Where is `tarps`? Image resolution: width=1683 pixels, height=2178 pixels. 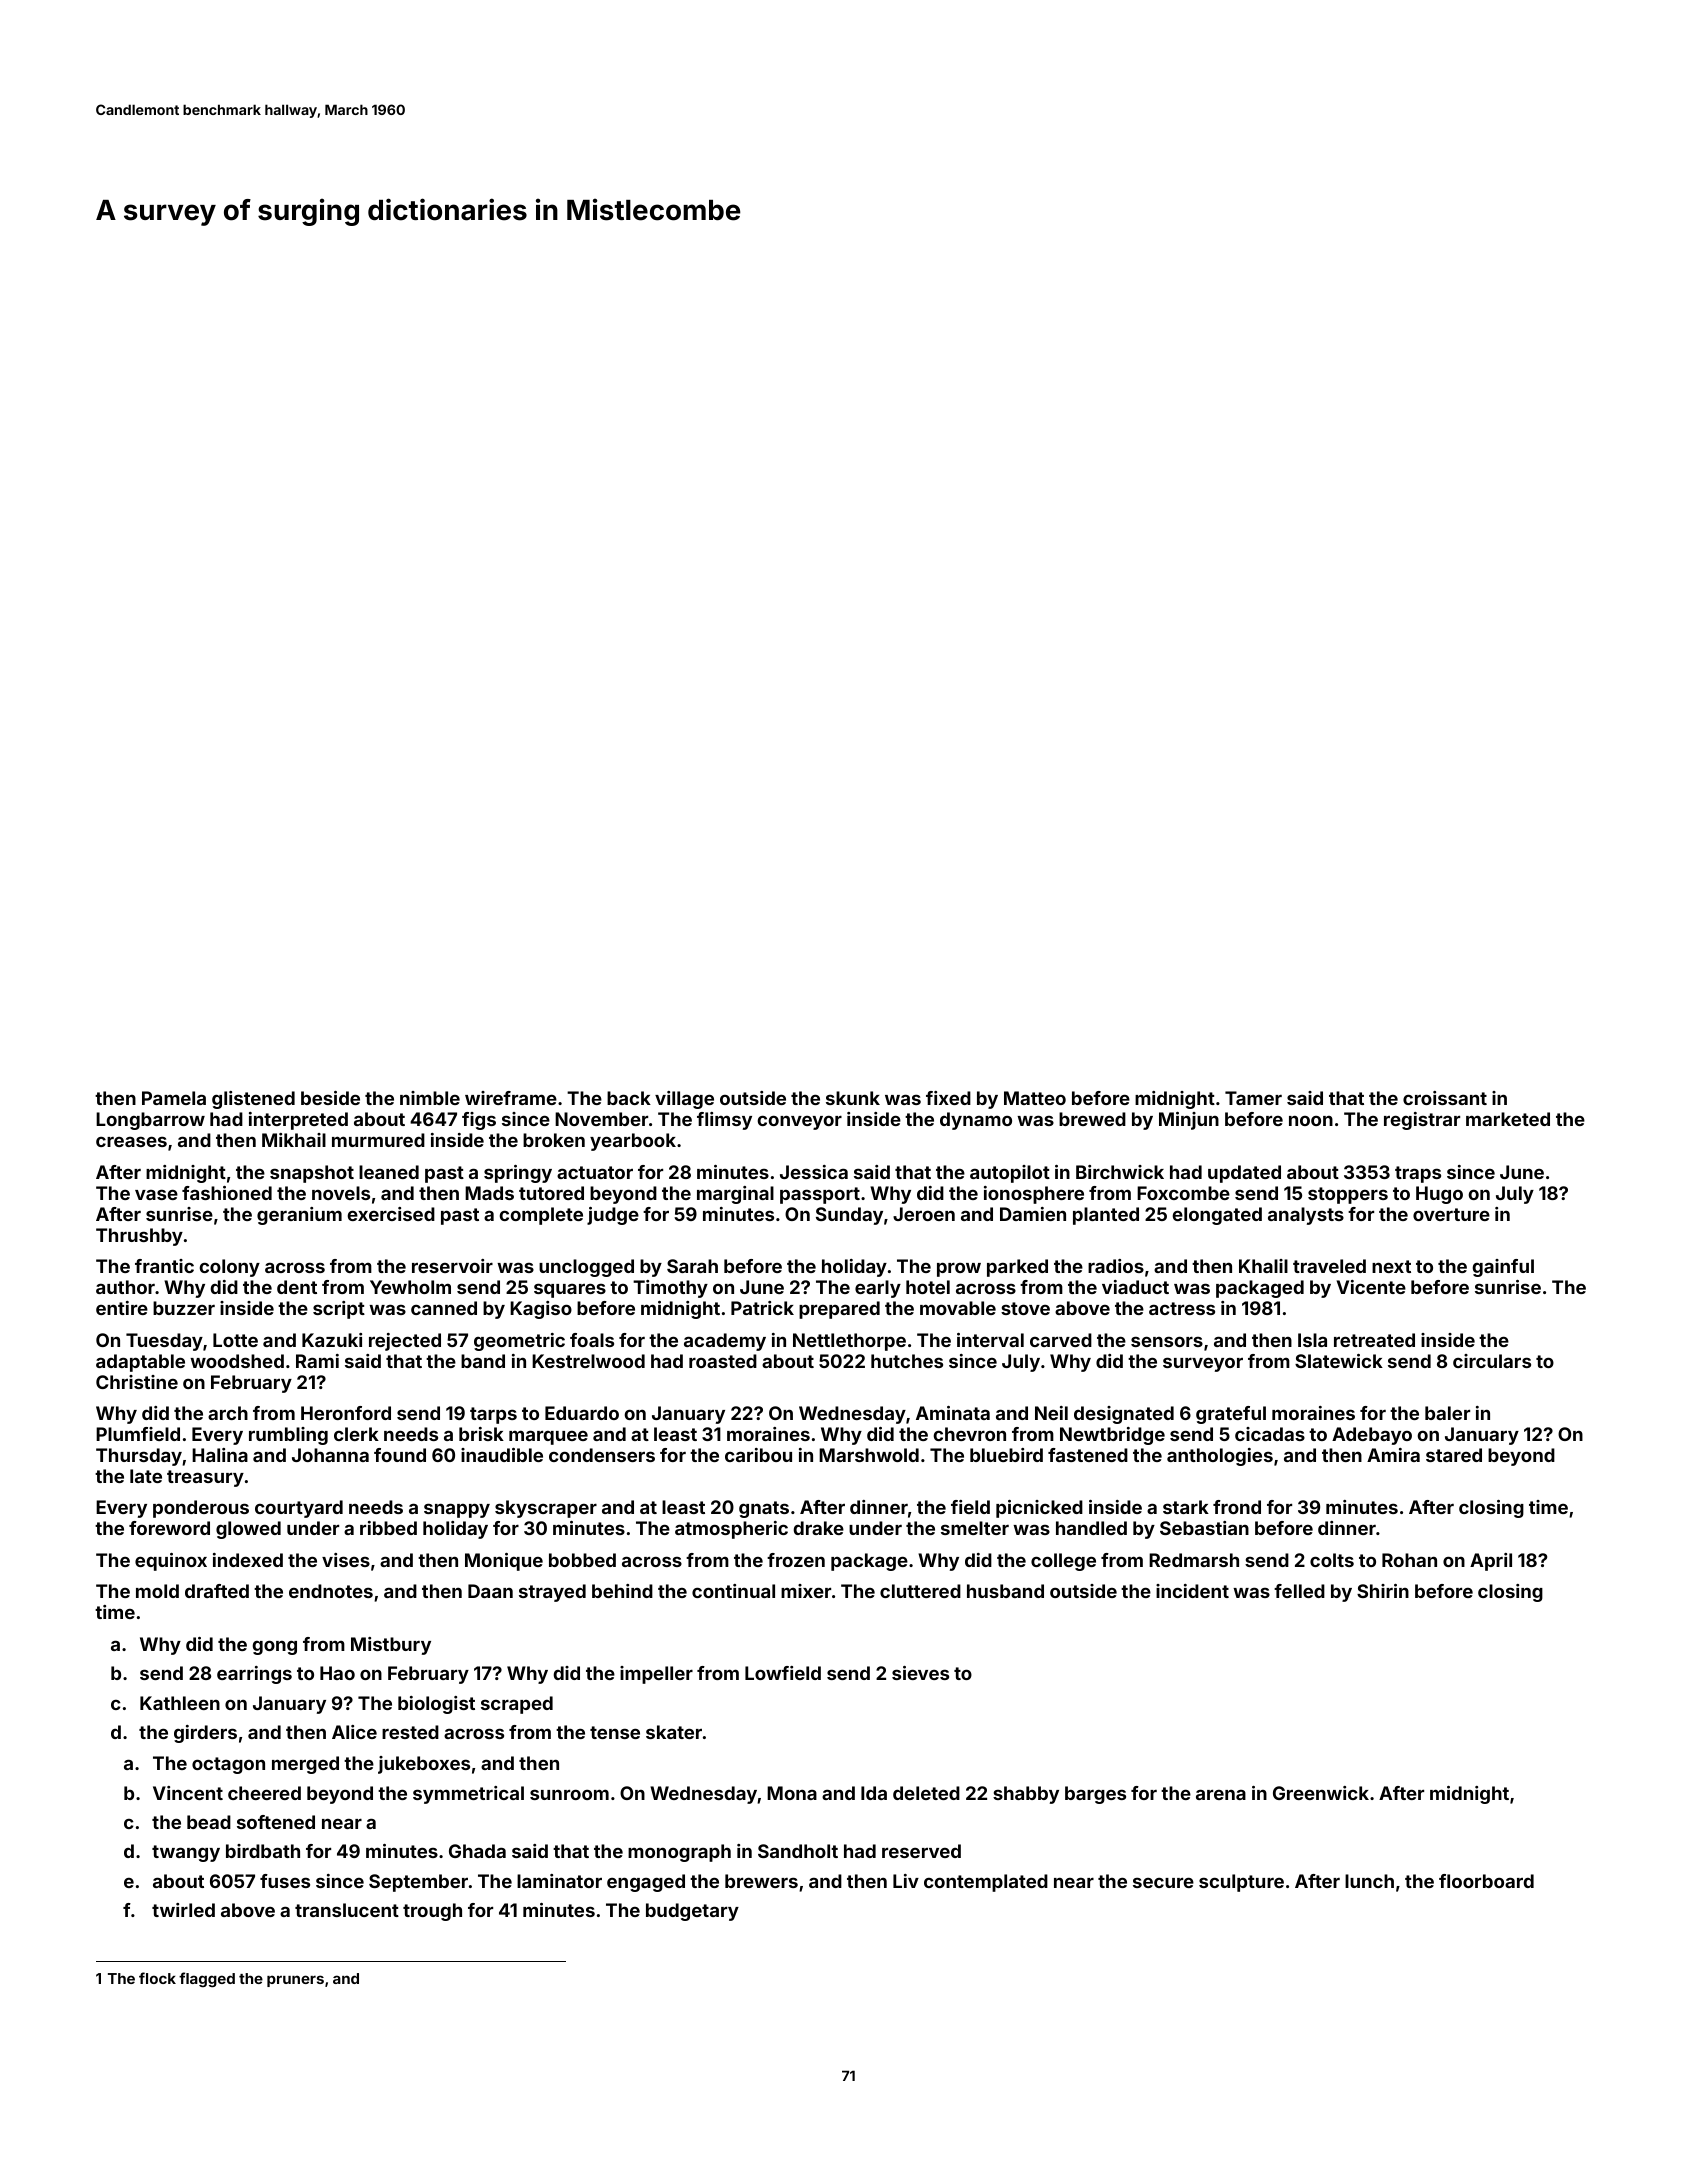 tarps is located at coordinates (493, 1415).
